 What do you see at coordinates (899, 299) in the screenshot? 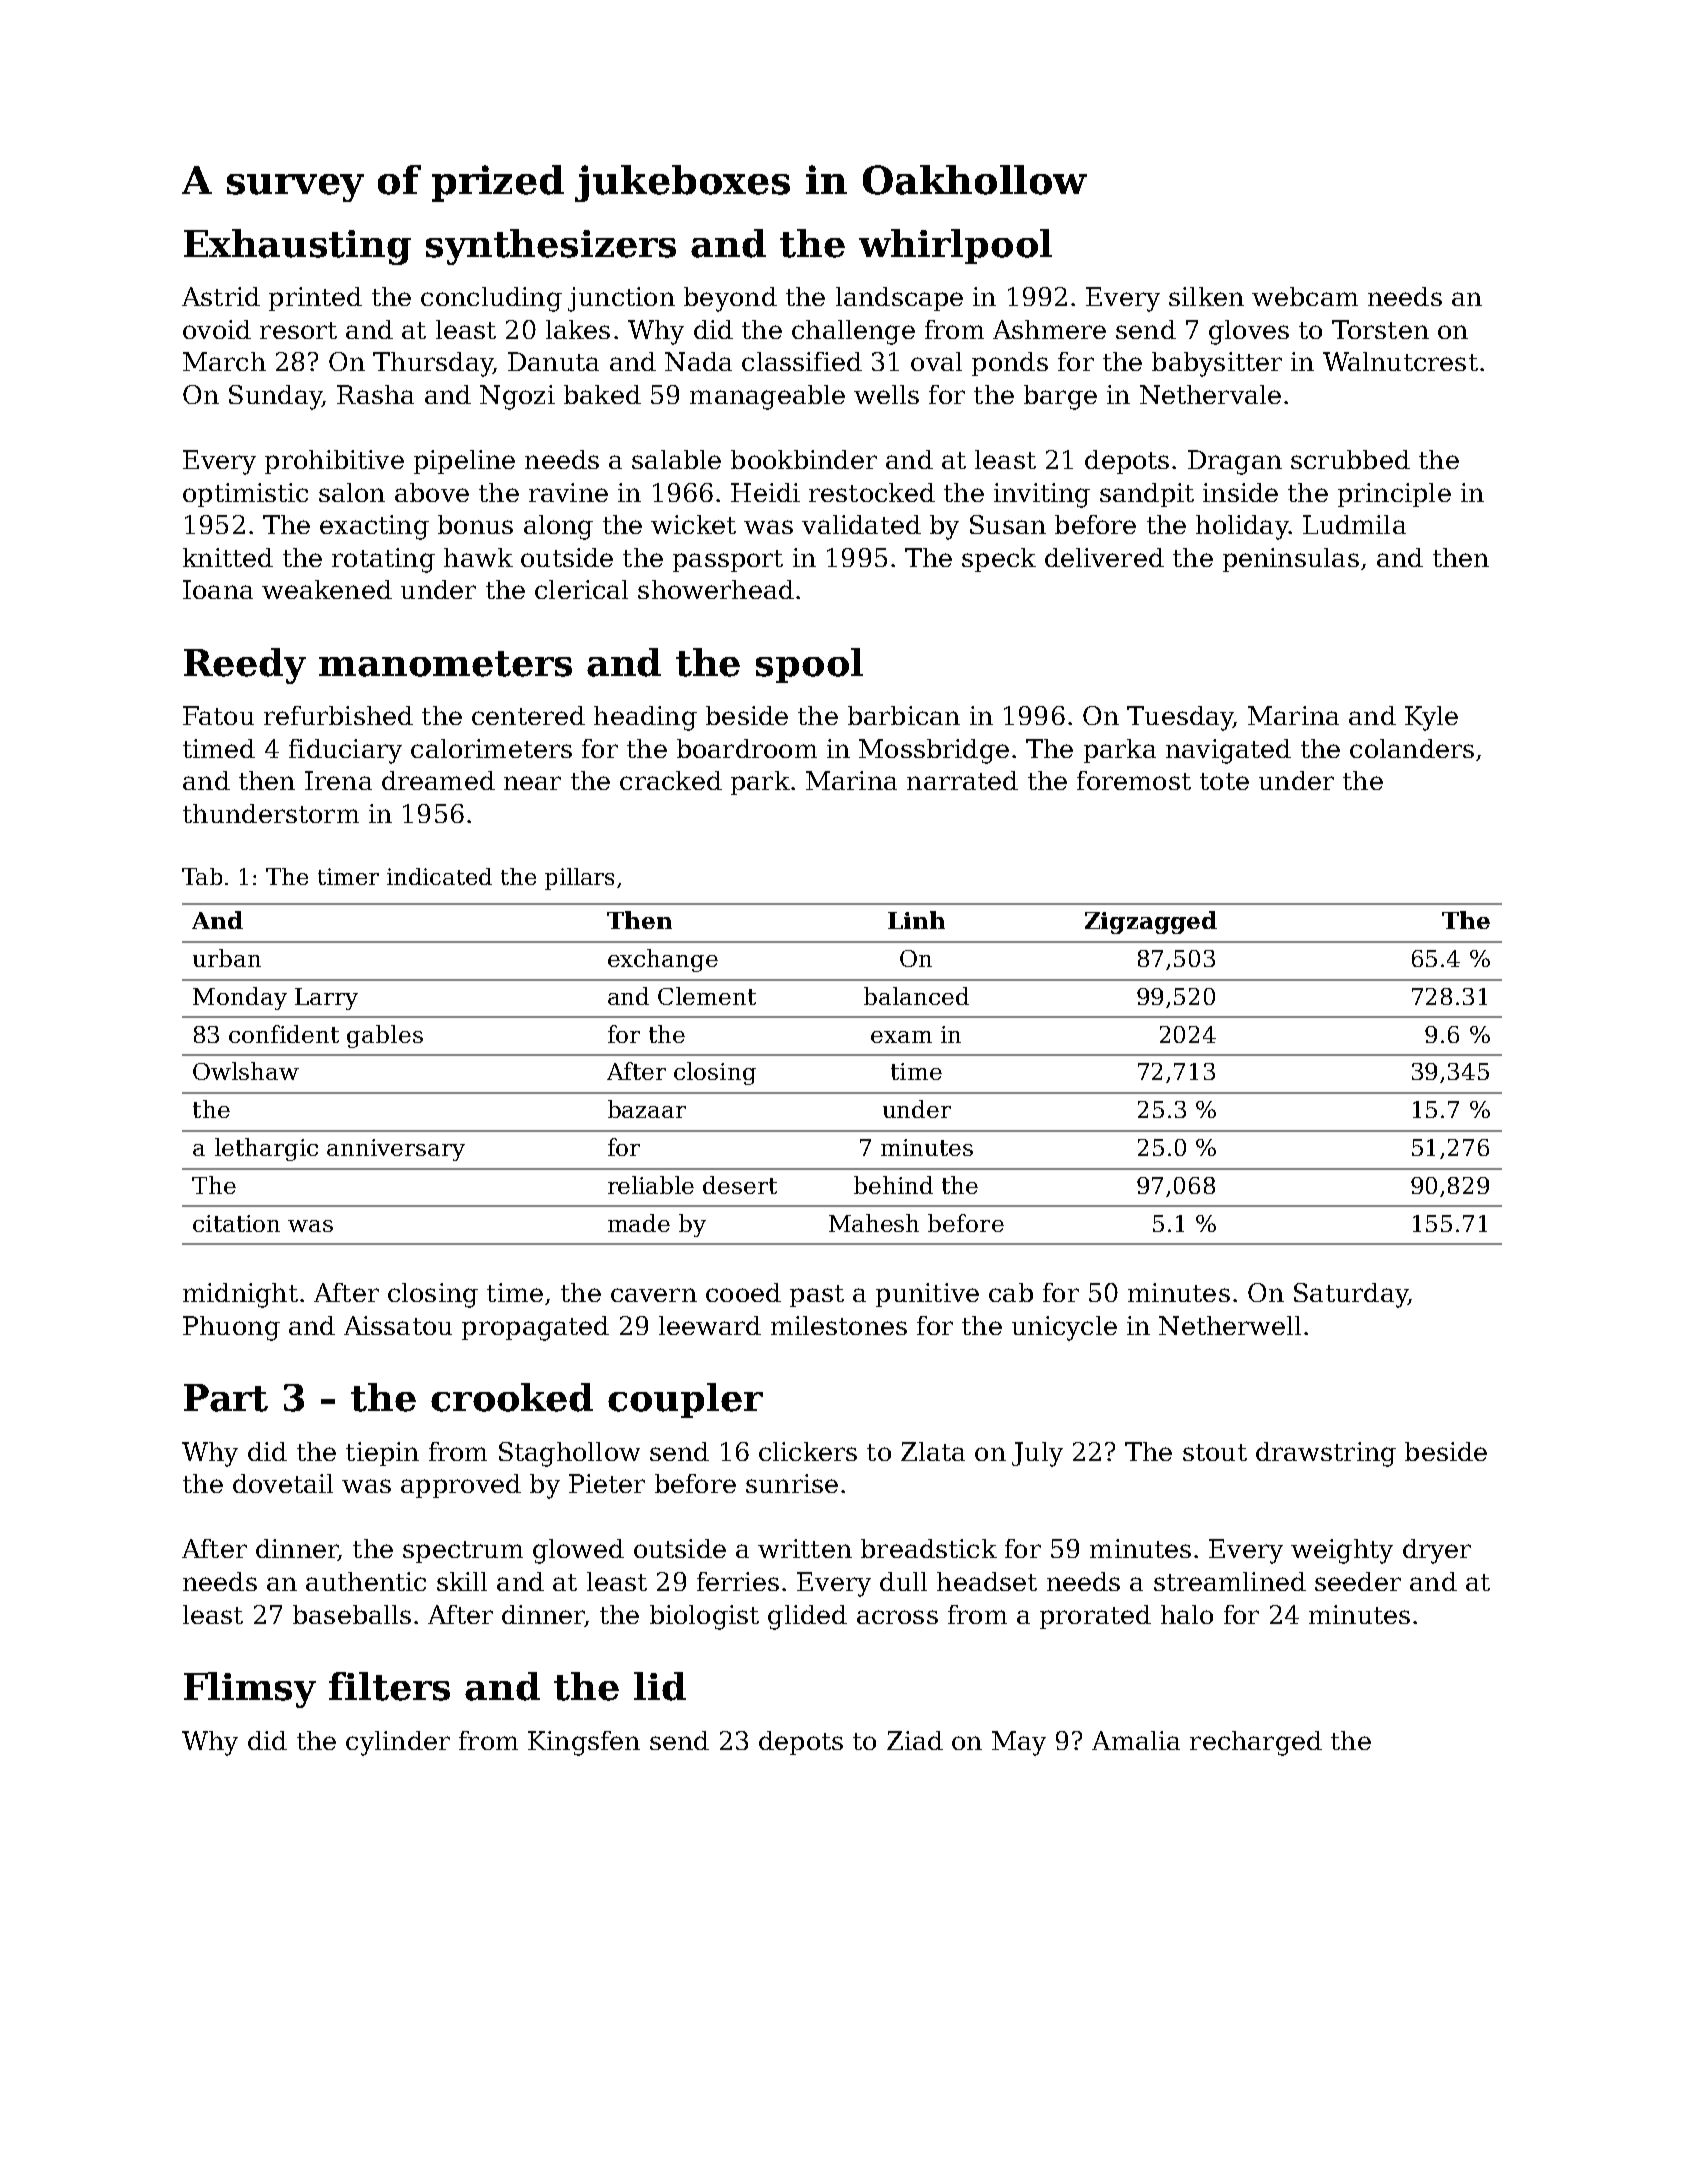
I see `landscape` at bounding box center [899, 299].
